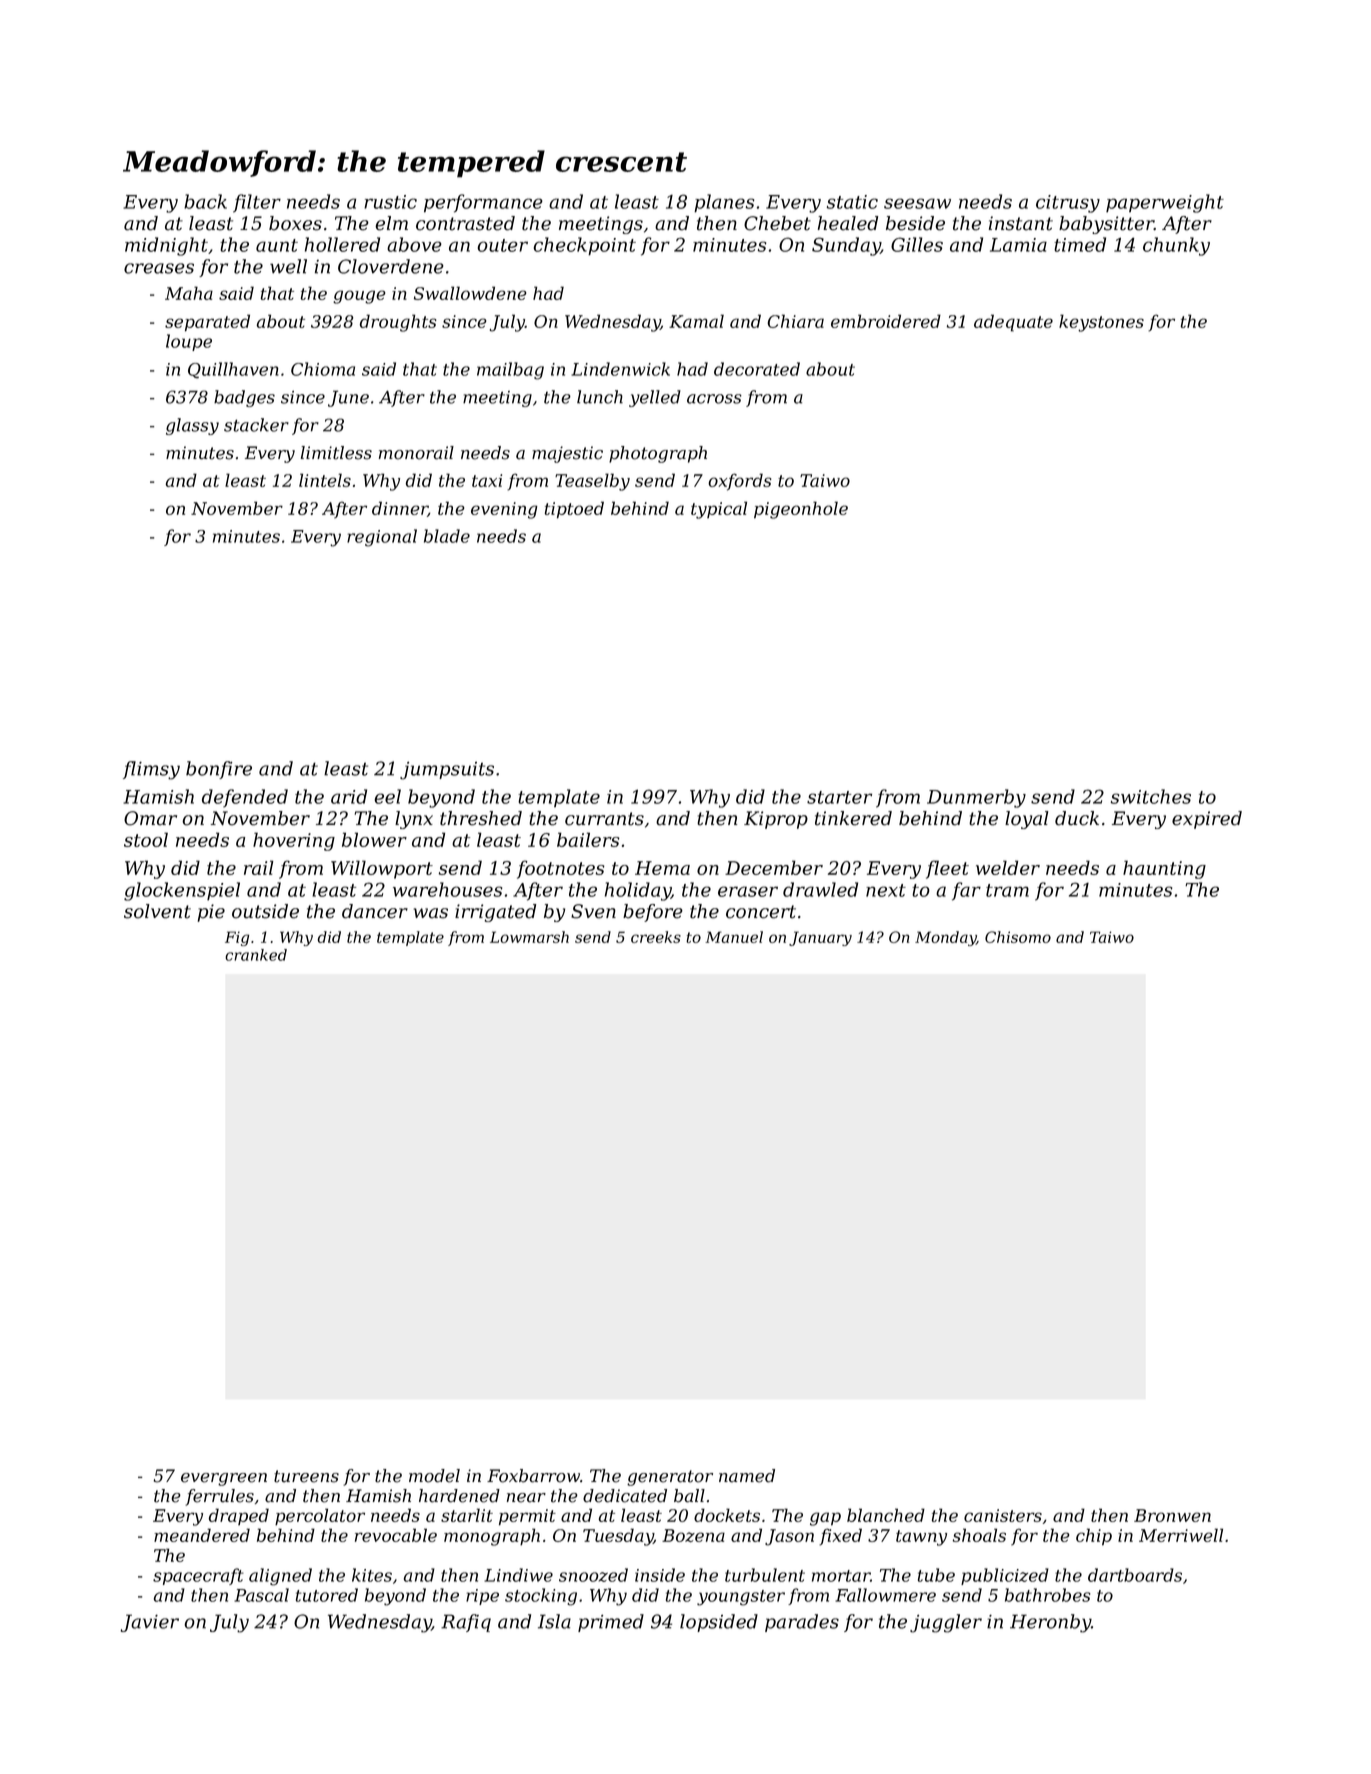 This screenshot has height=1774, width=1371. Describe the element at coordinates (1101, 323) in the screenshot. I see `keystones` at that location.
